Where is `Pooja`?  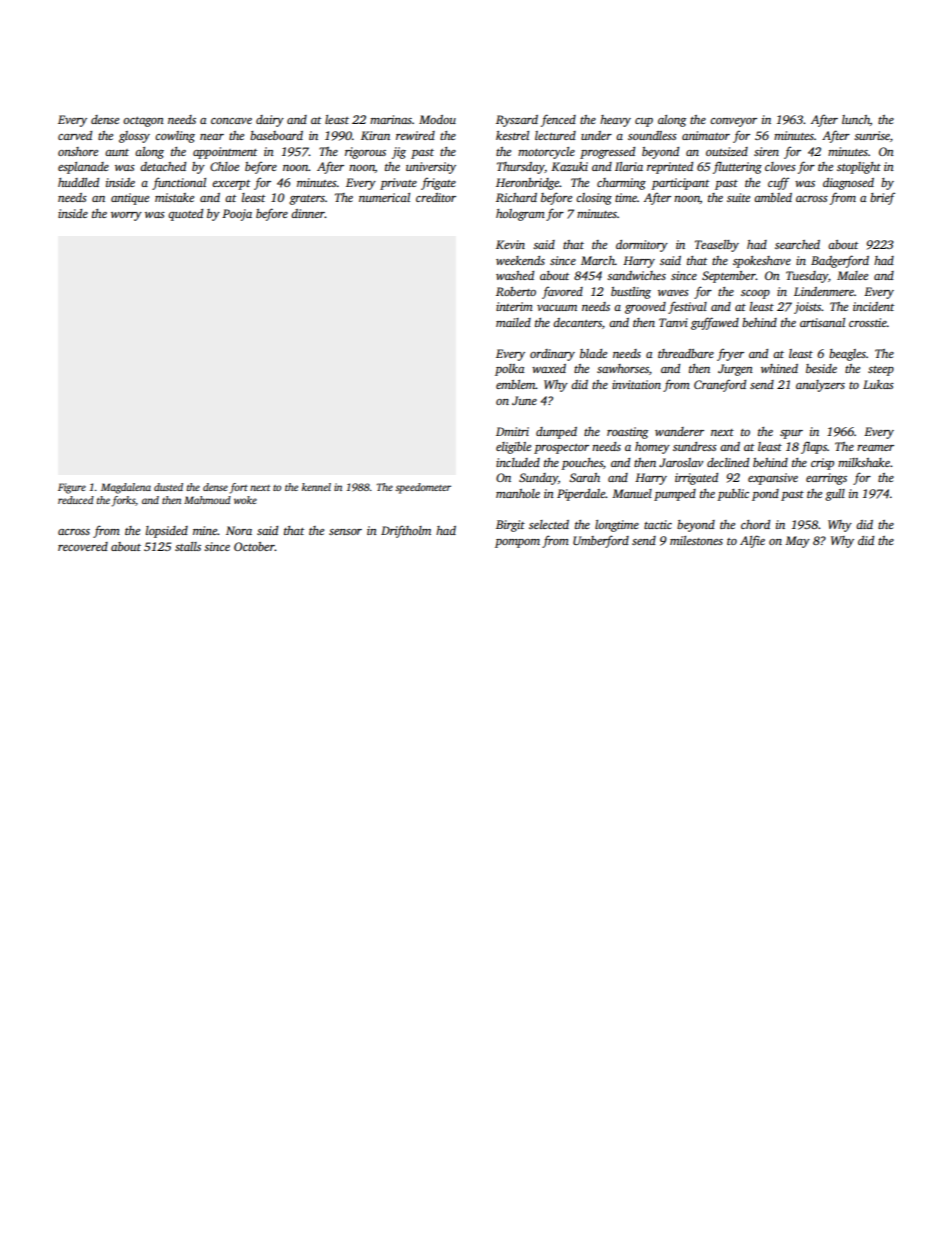 Pooja is located at coordinates (237, 215).
